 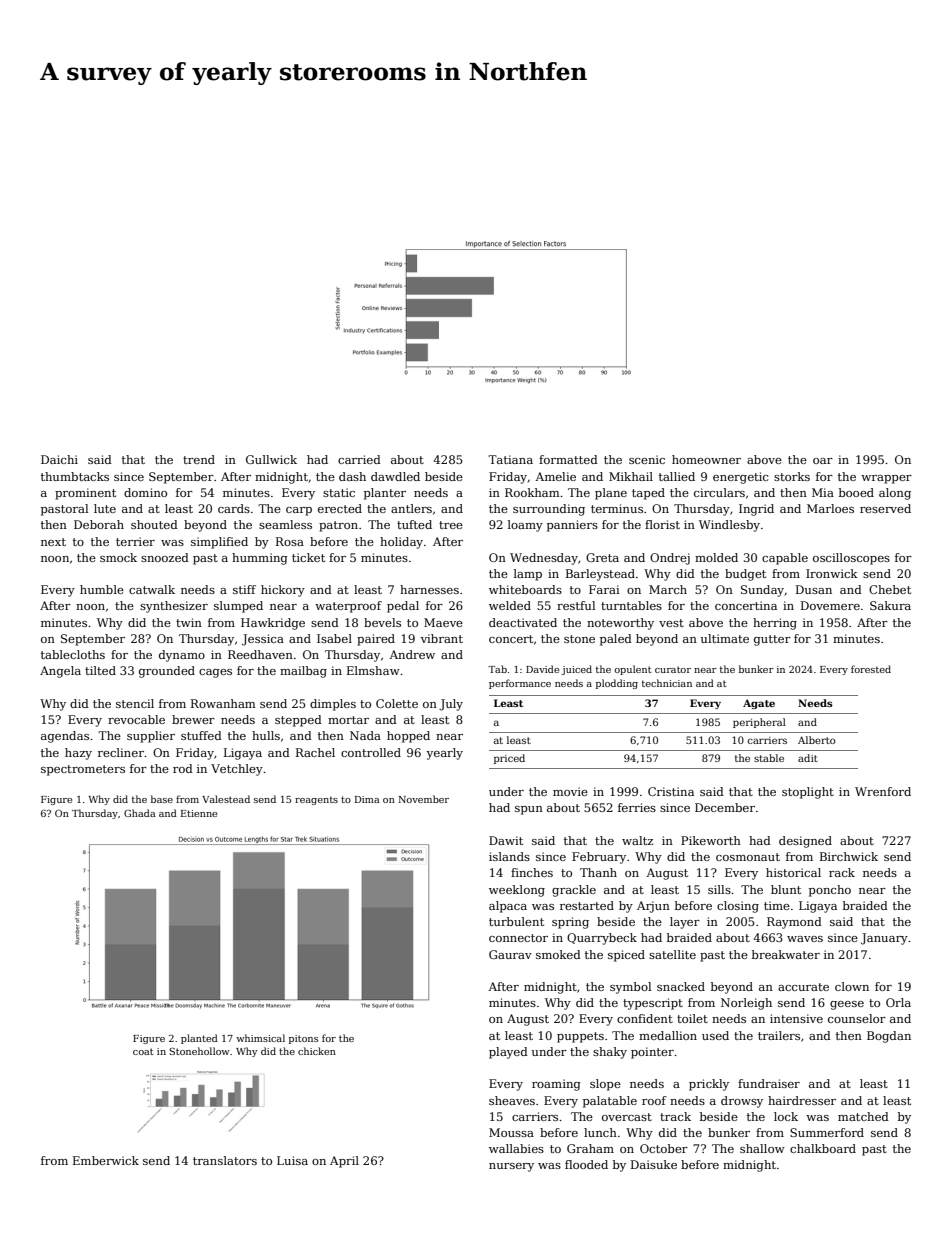 What do you see at coordinates (517, 891) in the screenshot?
I see `weeklong` at bounding box center [517, 891].
